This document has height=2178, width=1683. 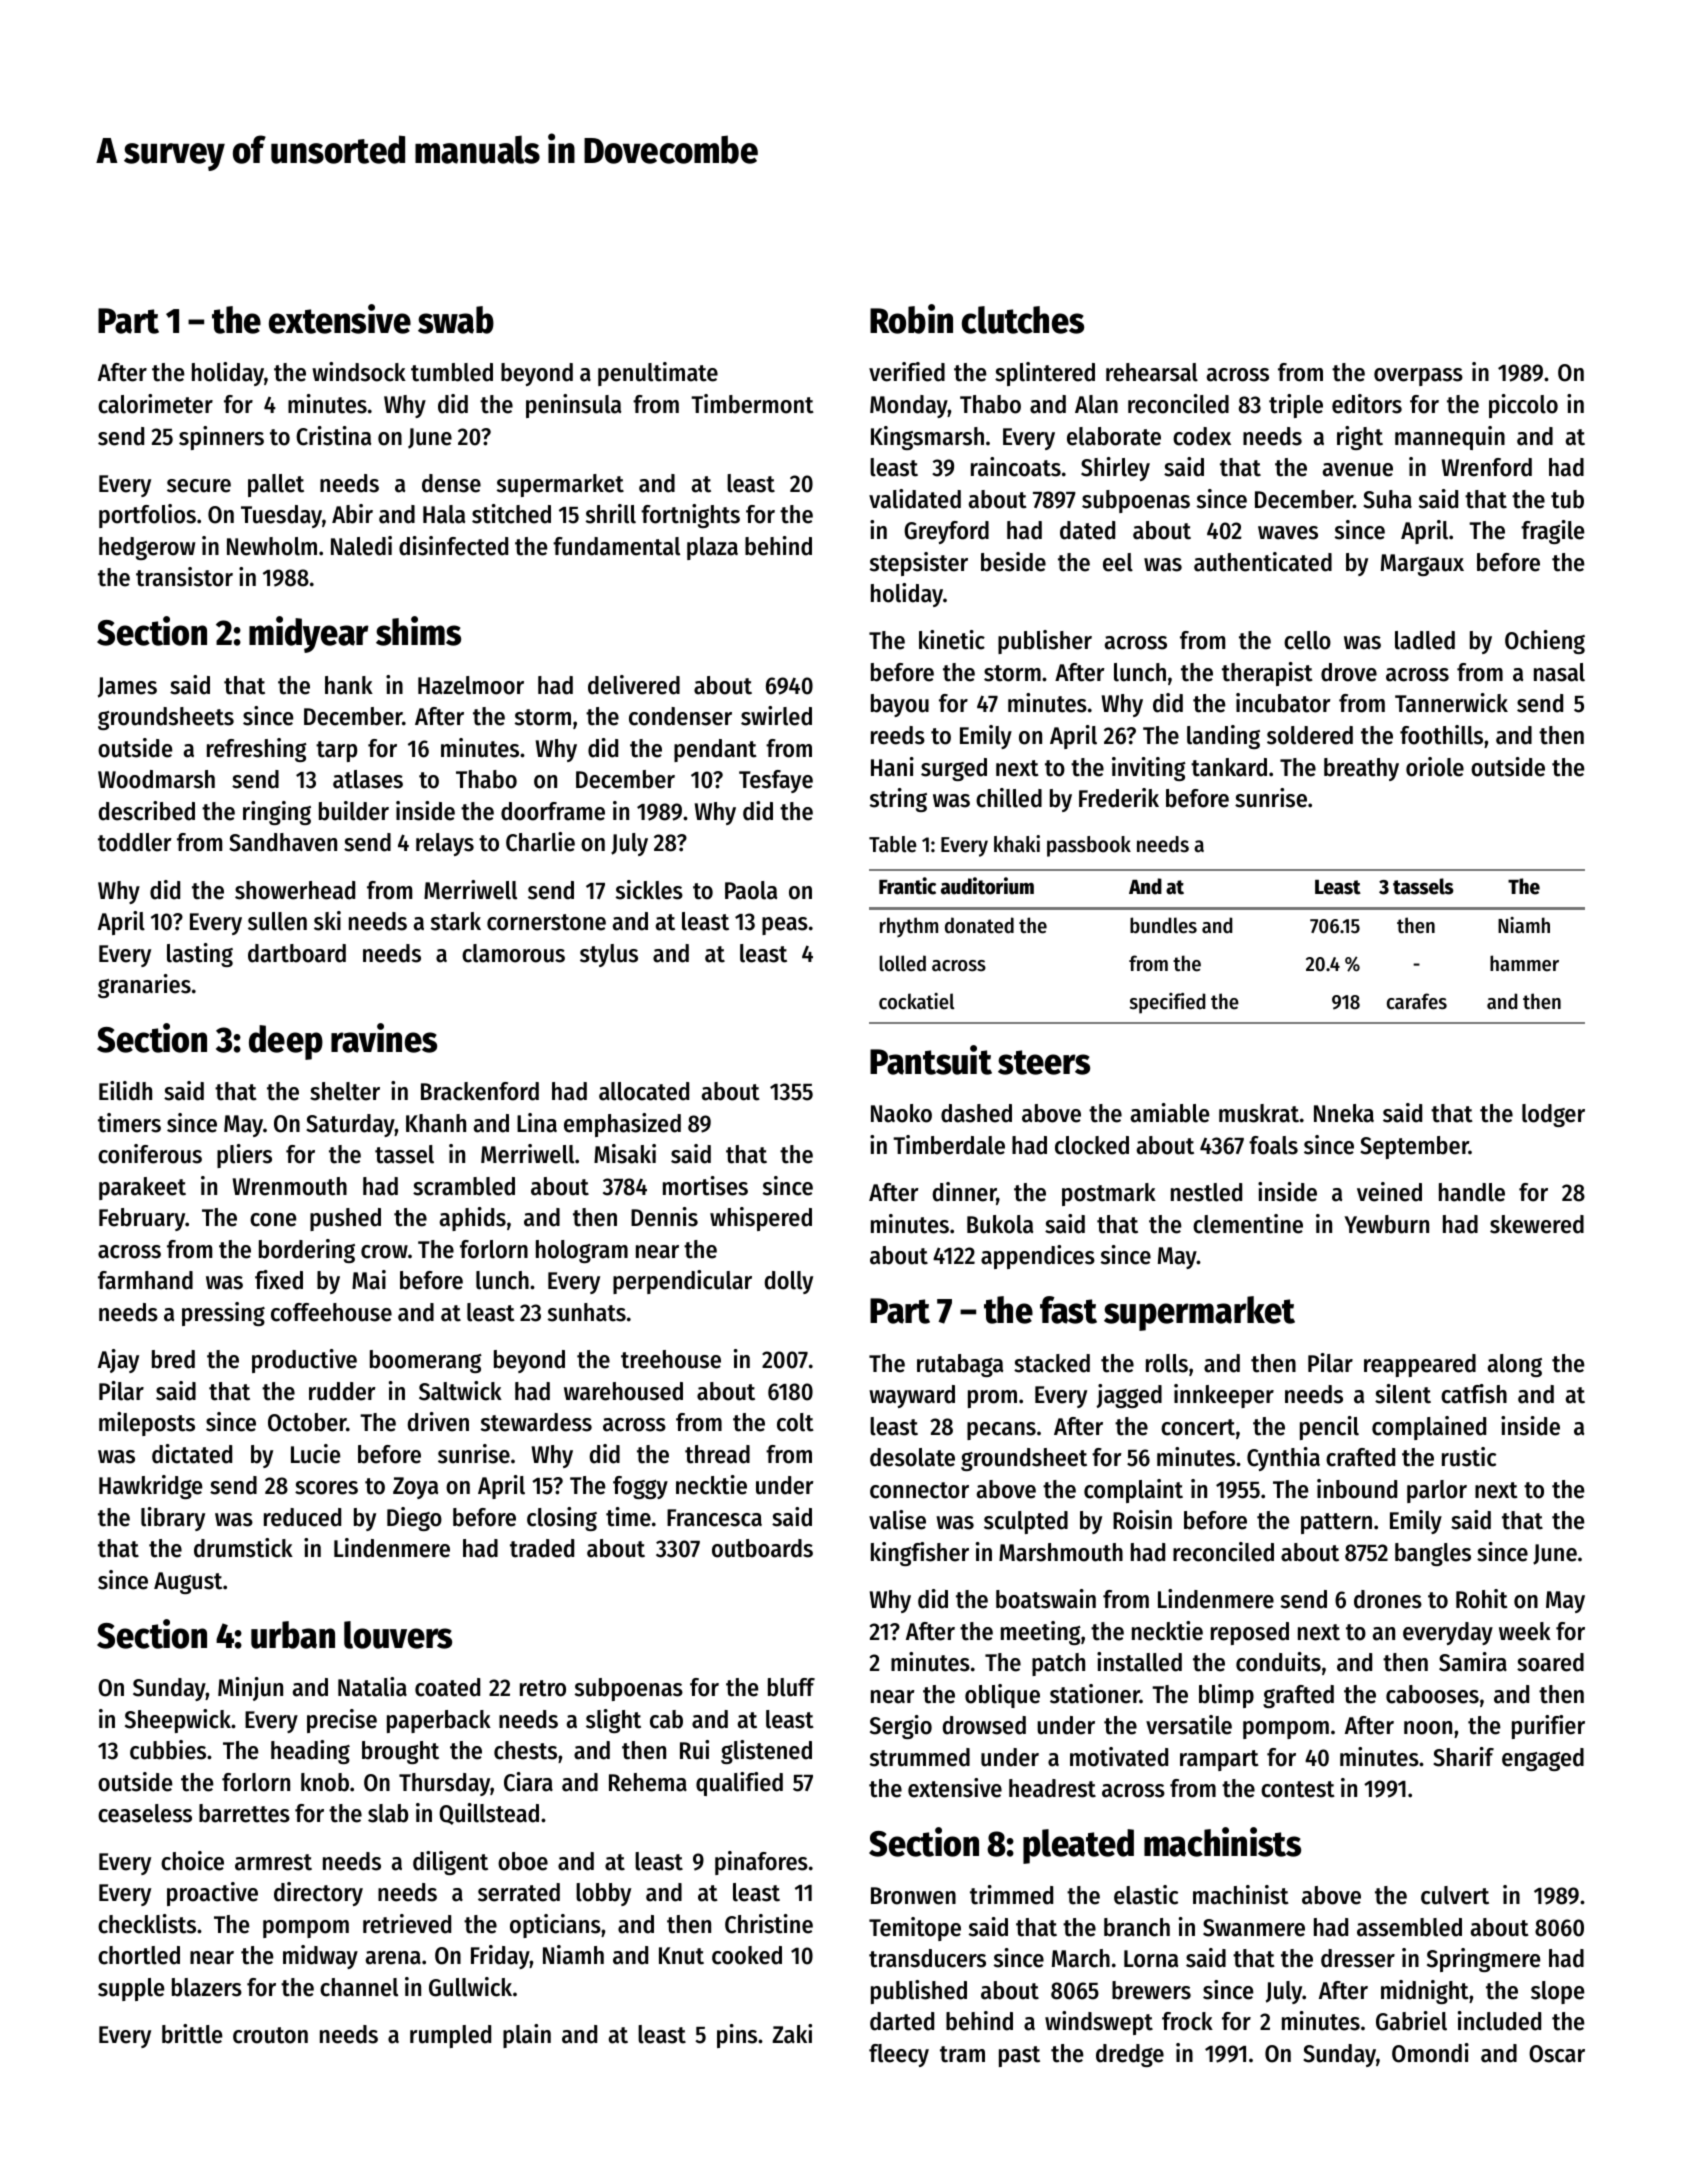 I want to click on pallet, so click(x=276, y=485).
